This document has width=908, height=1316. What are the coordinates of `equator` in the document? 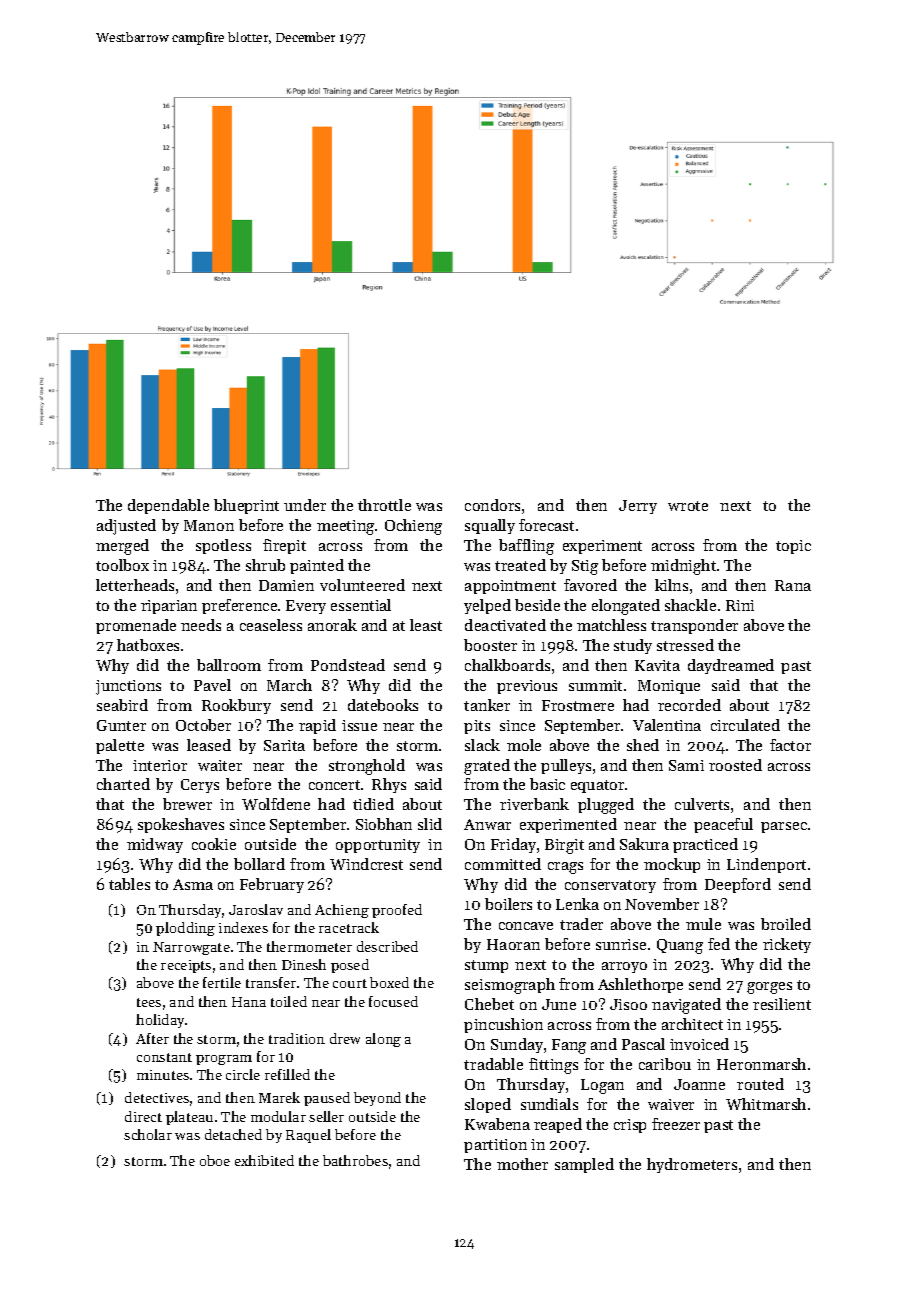 It's located at (597, 786).
